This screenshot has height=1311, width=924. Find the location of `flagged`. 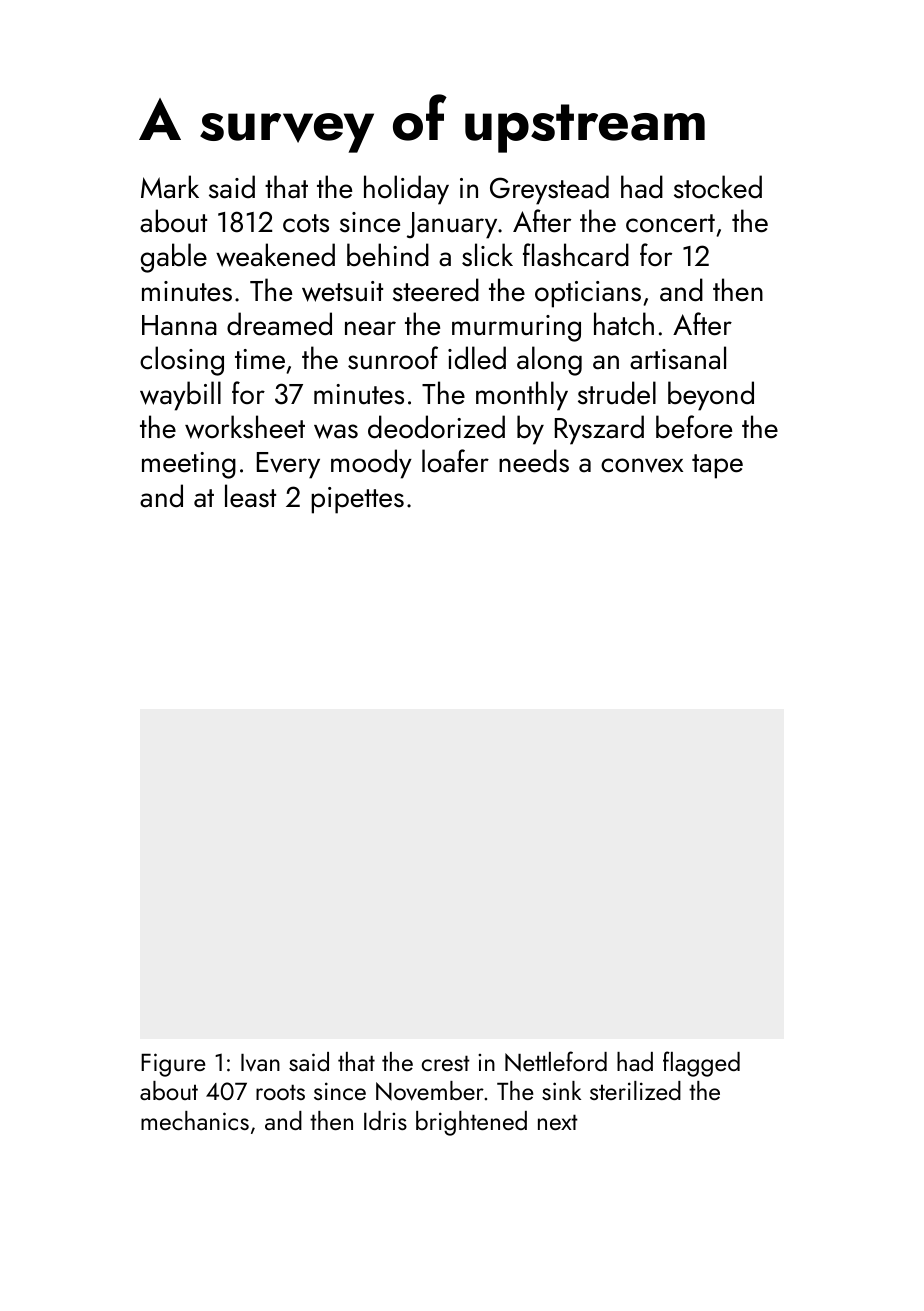

flagged is located at coordinates (701, 1064).
